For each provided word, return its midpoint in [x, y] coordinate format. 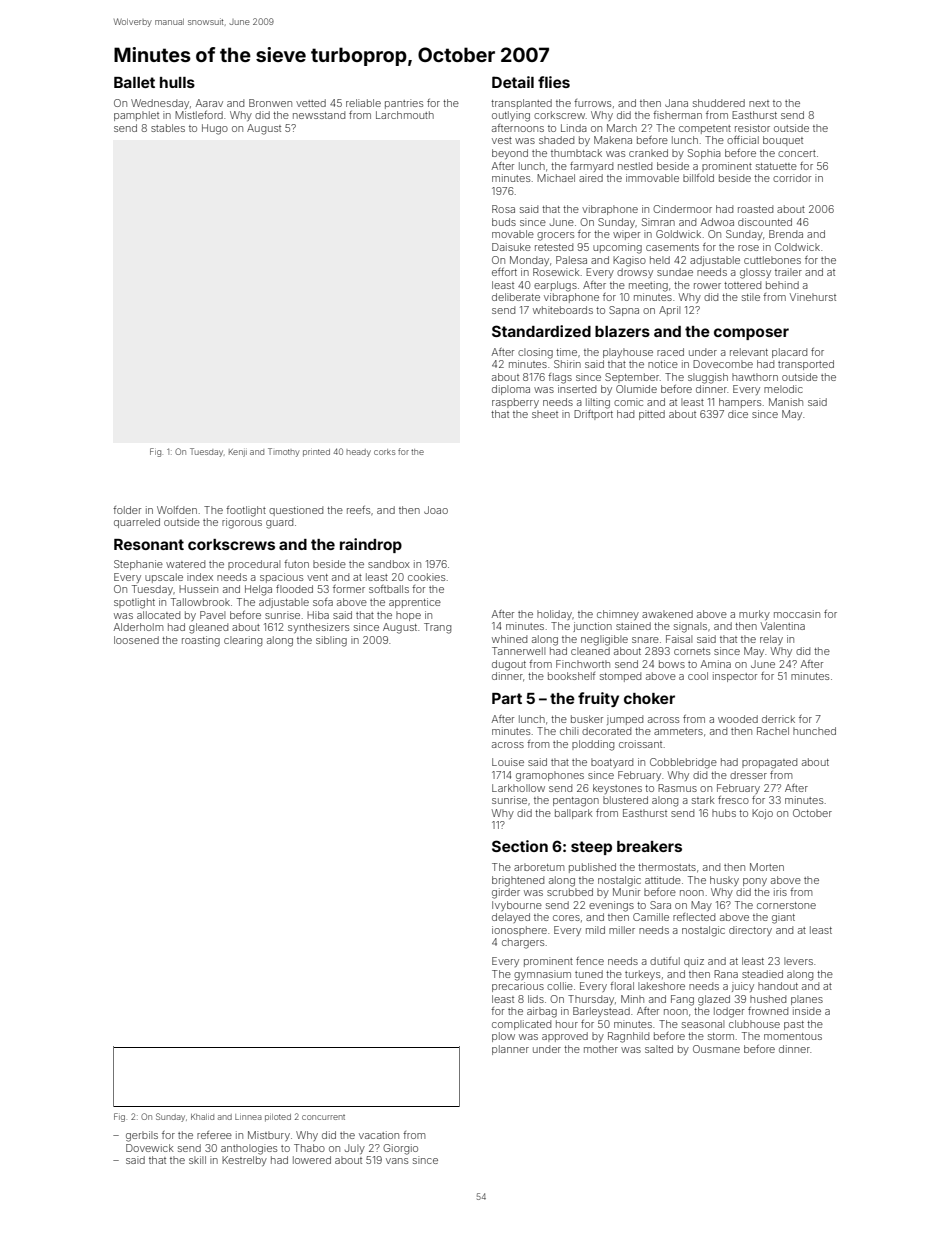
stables [168, 128]
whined [509, 639]
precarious [518, 987]
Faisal [679, 639]
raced [670, 352]
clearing [243, 641]
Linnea [248, 1117]
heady [358, 453]
